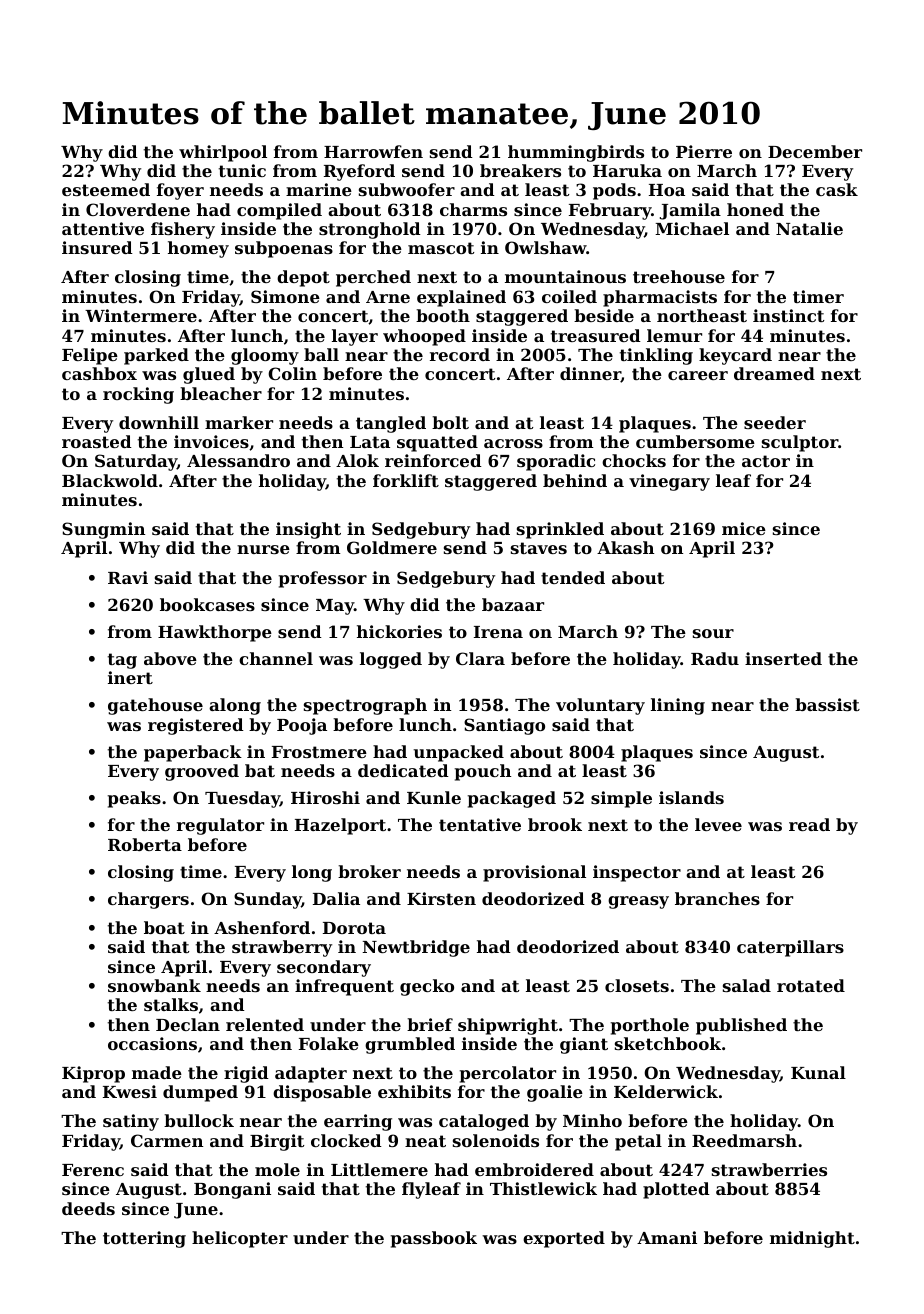 The height and width of the image is (1314, 924). What do you see at coordinates (504, 726) in the image?
I see `Santiago` at bounding box center [504, 726].
